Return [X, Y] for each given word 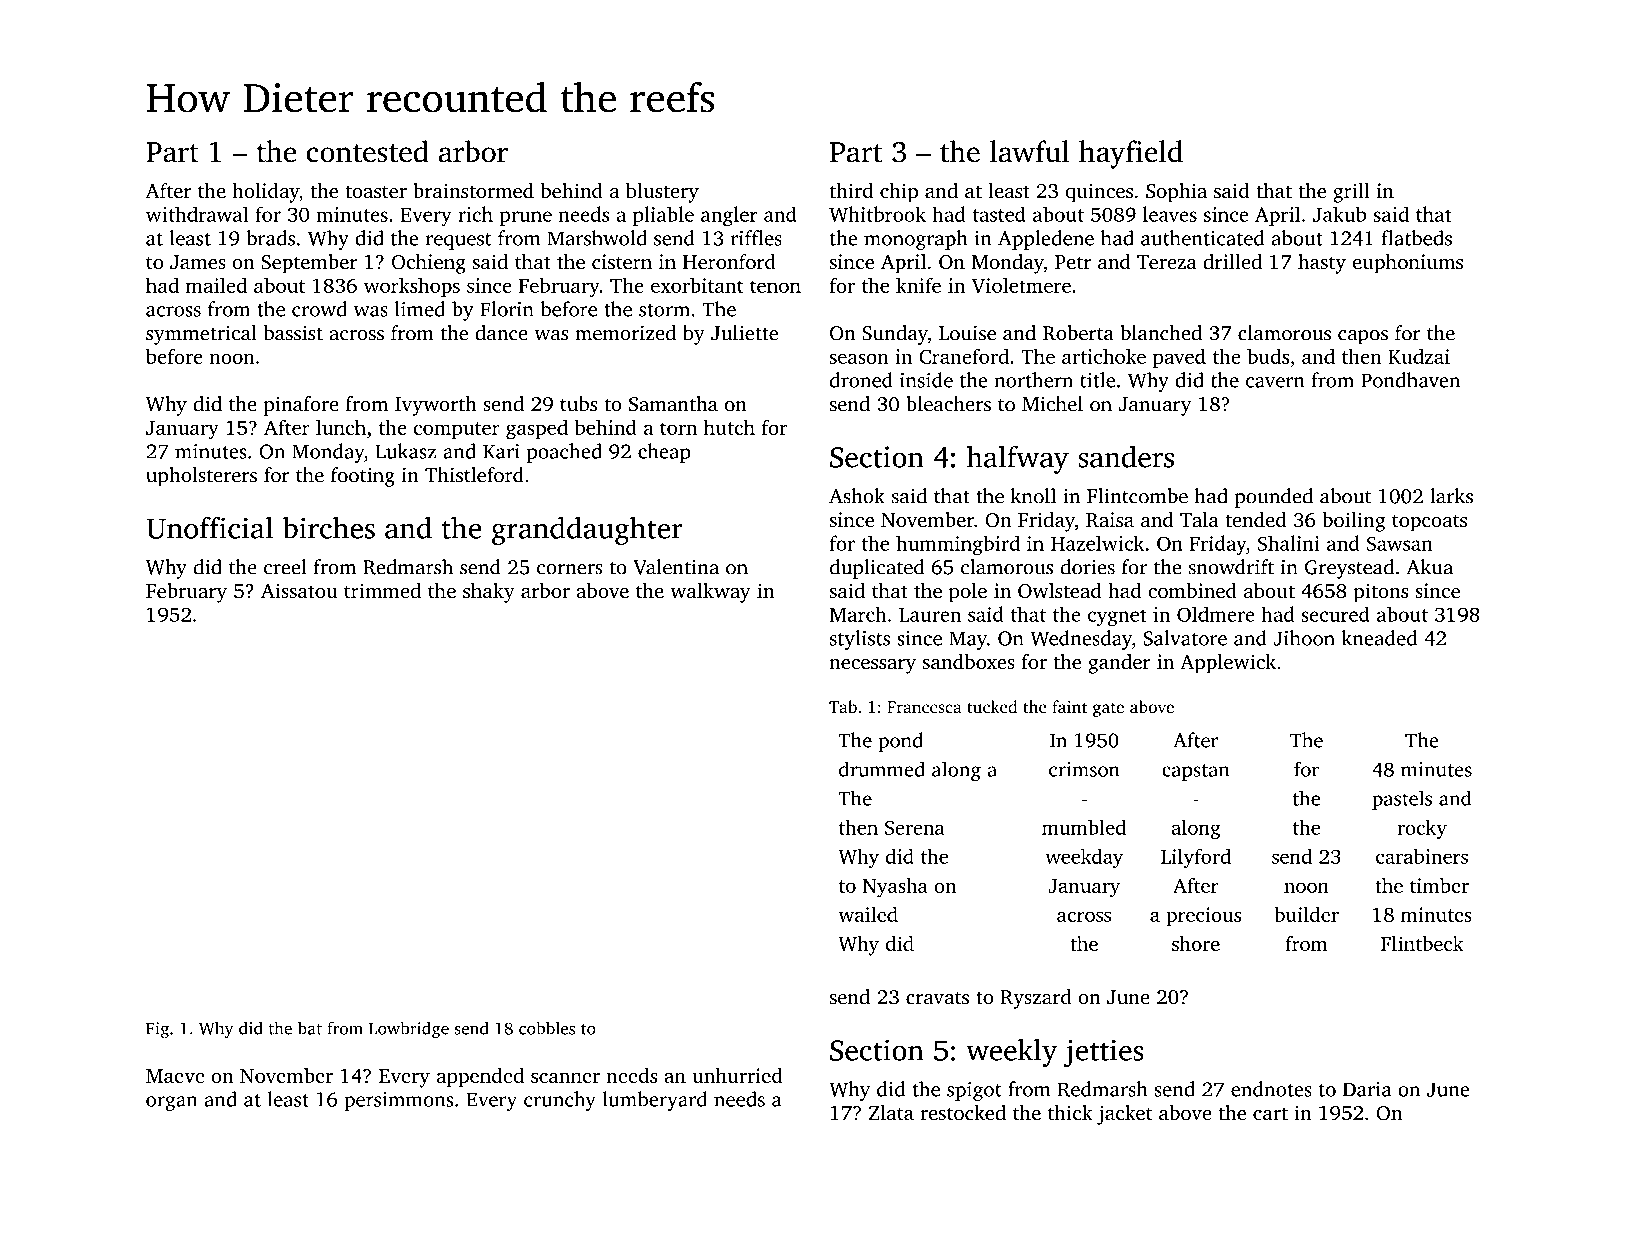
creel [285, 567]
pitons [1381, 593]
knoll [1033, 496]
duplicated [877, 569]
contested [368, 151]
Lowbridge [409, 1030]
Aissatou [299, 590]
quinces [1099, 193]
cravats [937, 998]
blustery [662, 193]
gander [1119, 664]
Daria [1367, 1089]
